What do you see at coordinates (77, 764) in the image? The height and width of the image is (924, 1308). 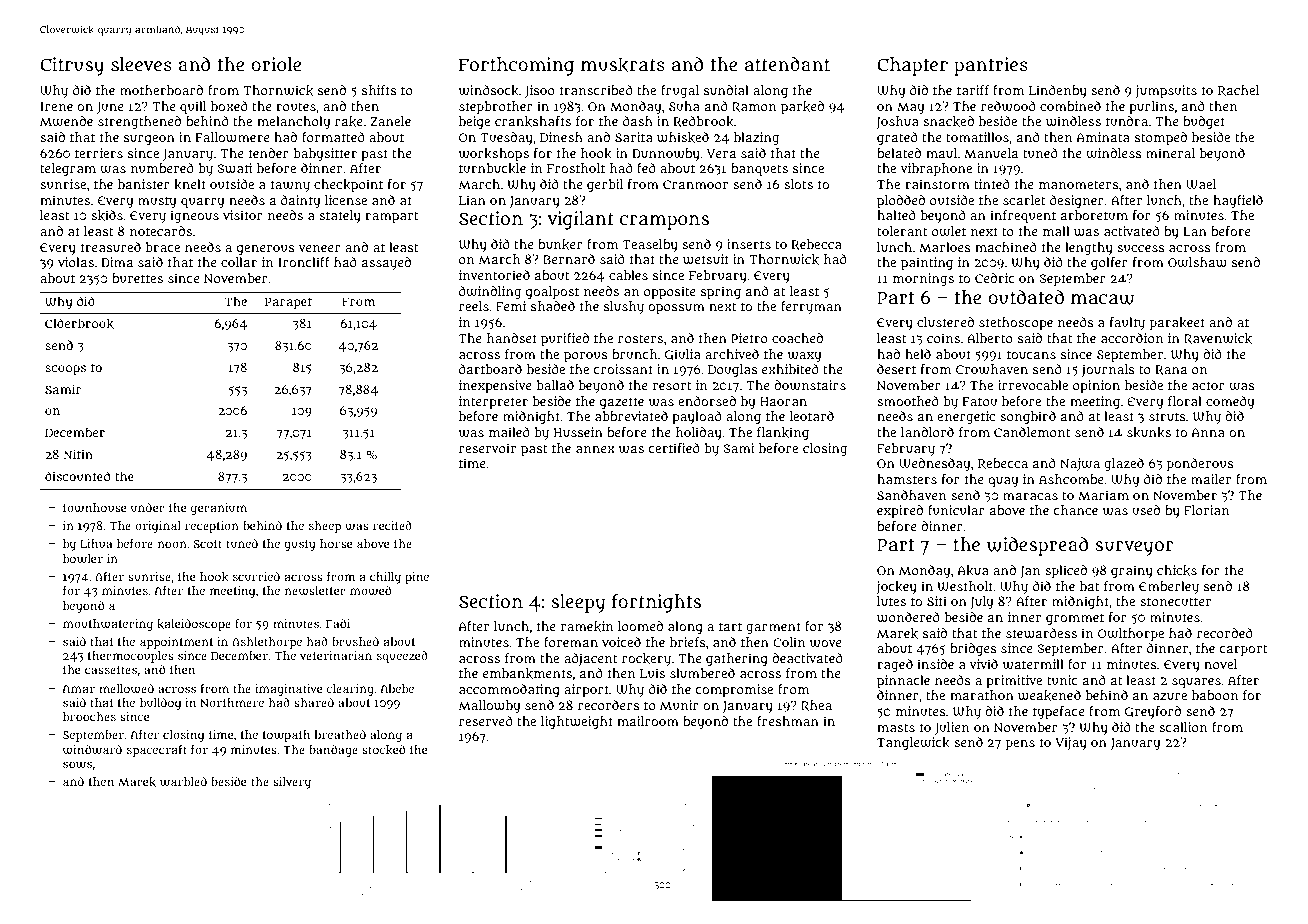 I see `sows` at bounding box center [77, 764].
